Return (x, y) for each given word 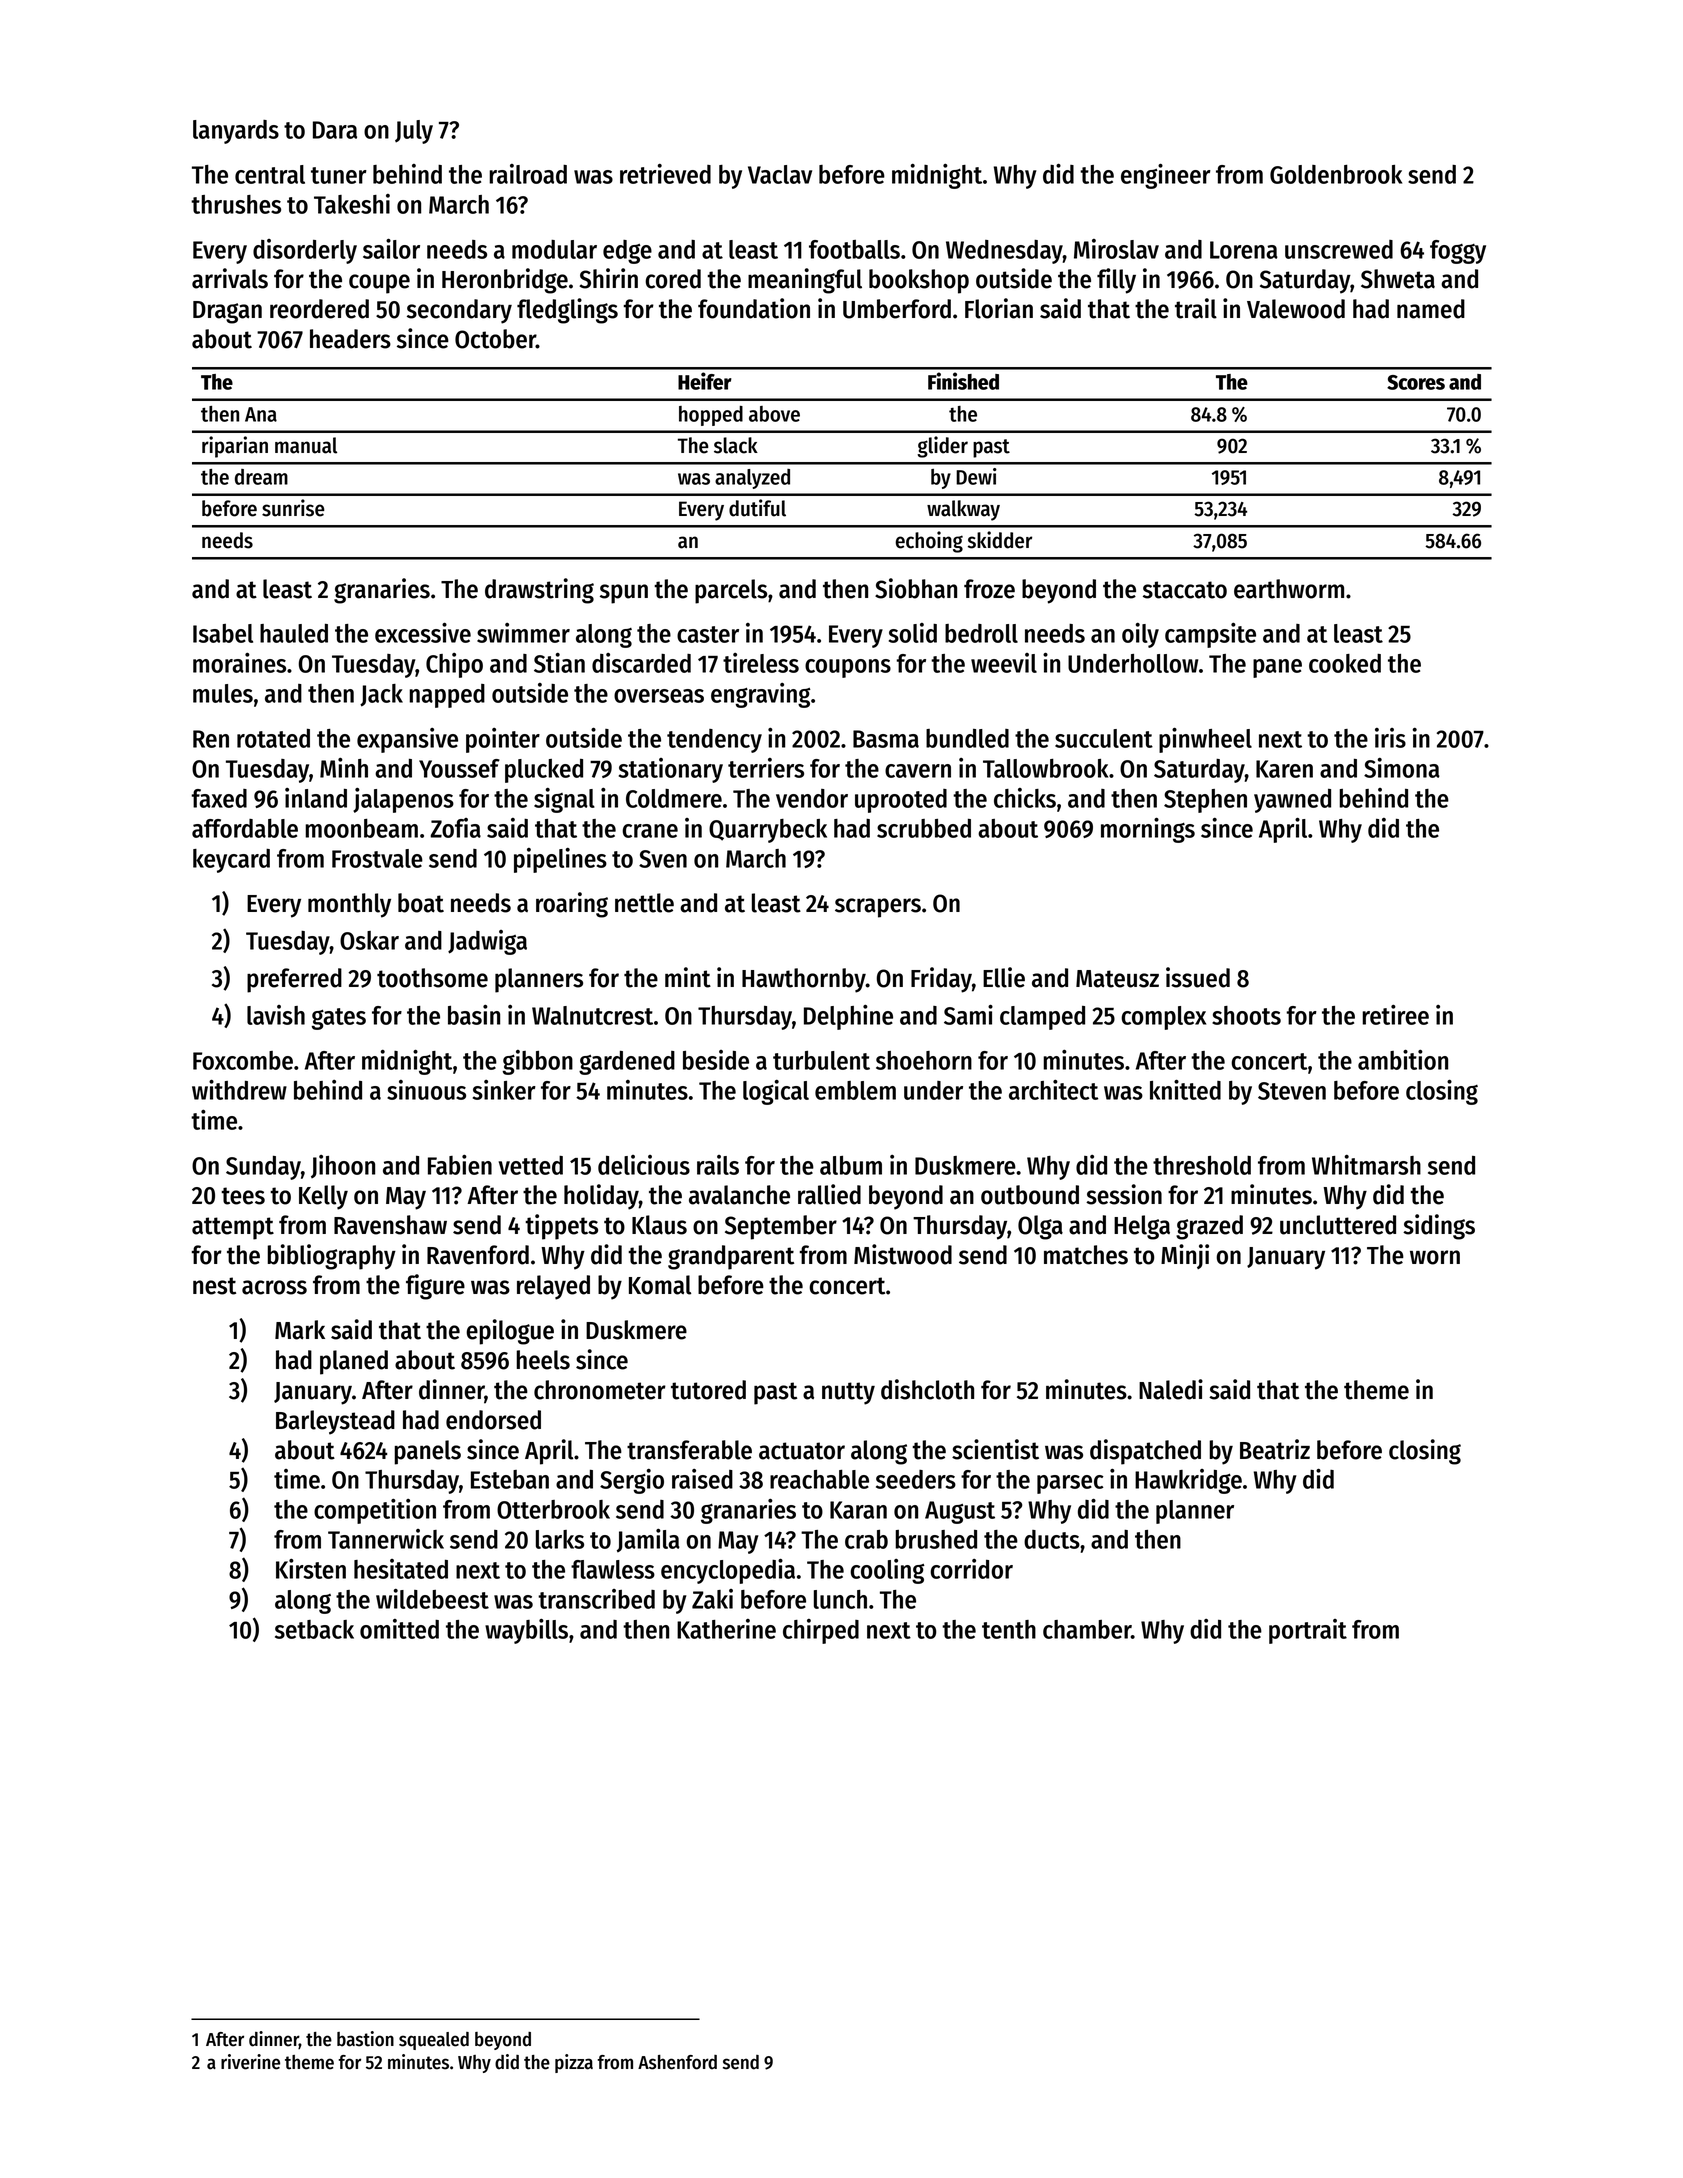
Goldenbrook (1336, 174)
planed (354, 1362)
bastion (365, 2039)
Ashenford (677, 2062)
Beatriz (1275, 1449)
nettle (644, 903)
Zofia (455, 828)
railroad (528, 174)
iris (1390, 738)
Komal (660, 1285)
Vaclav (780, 174)
